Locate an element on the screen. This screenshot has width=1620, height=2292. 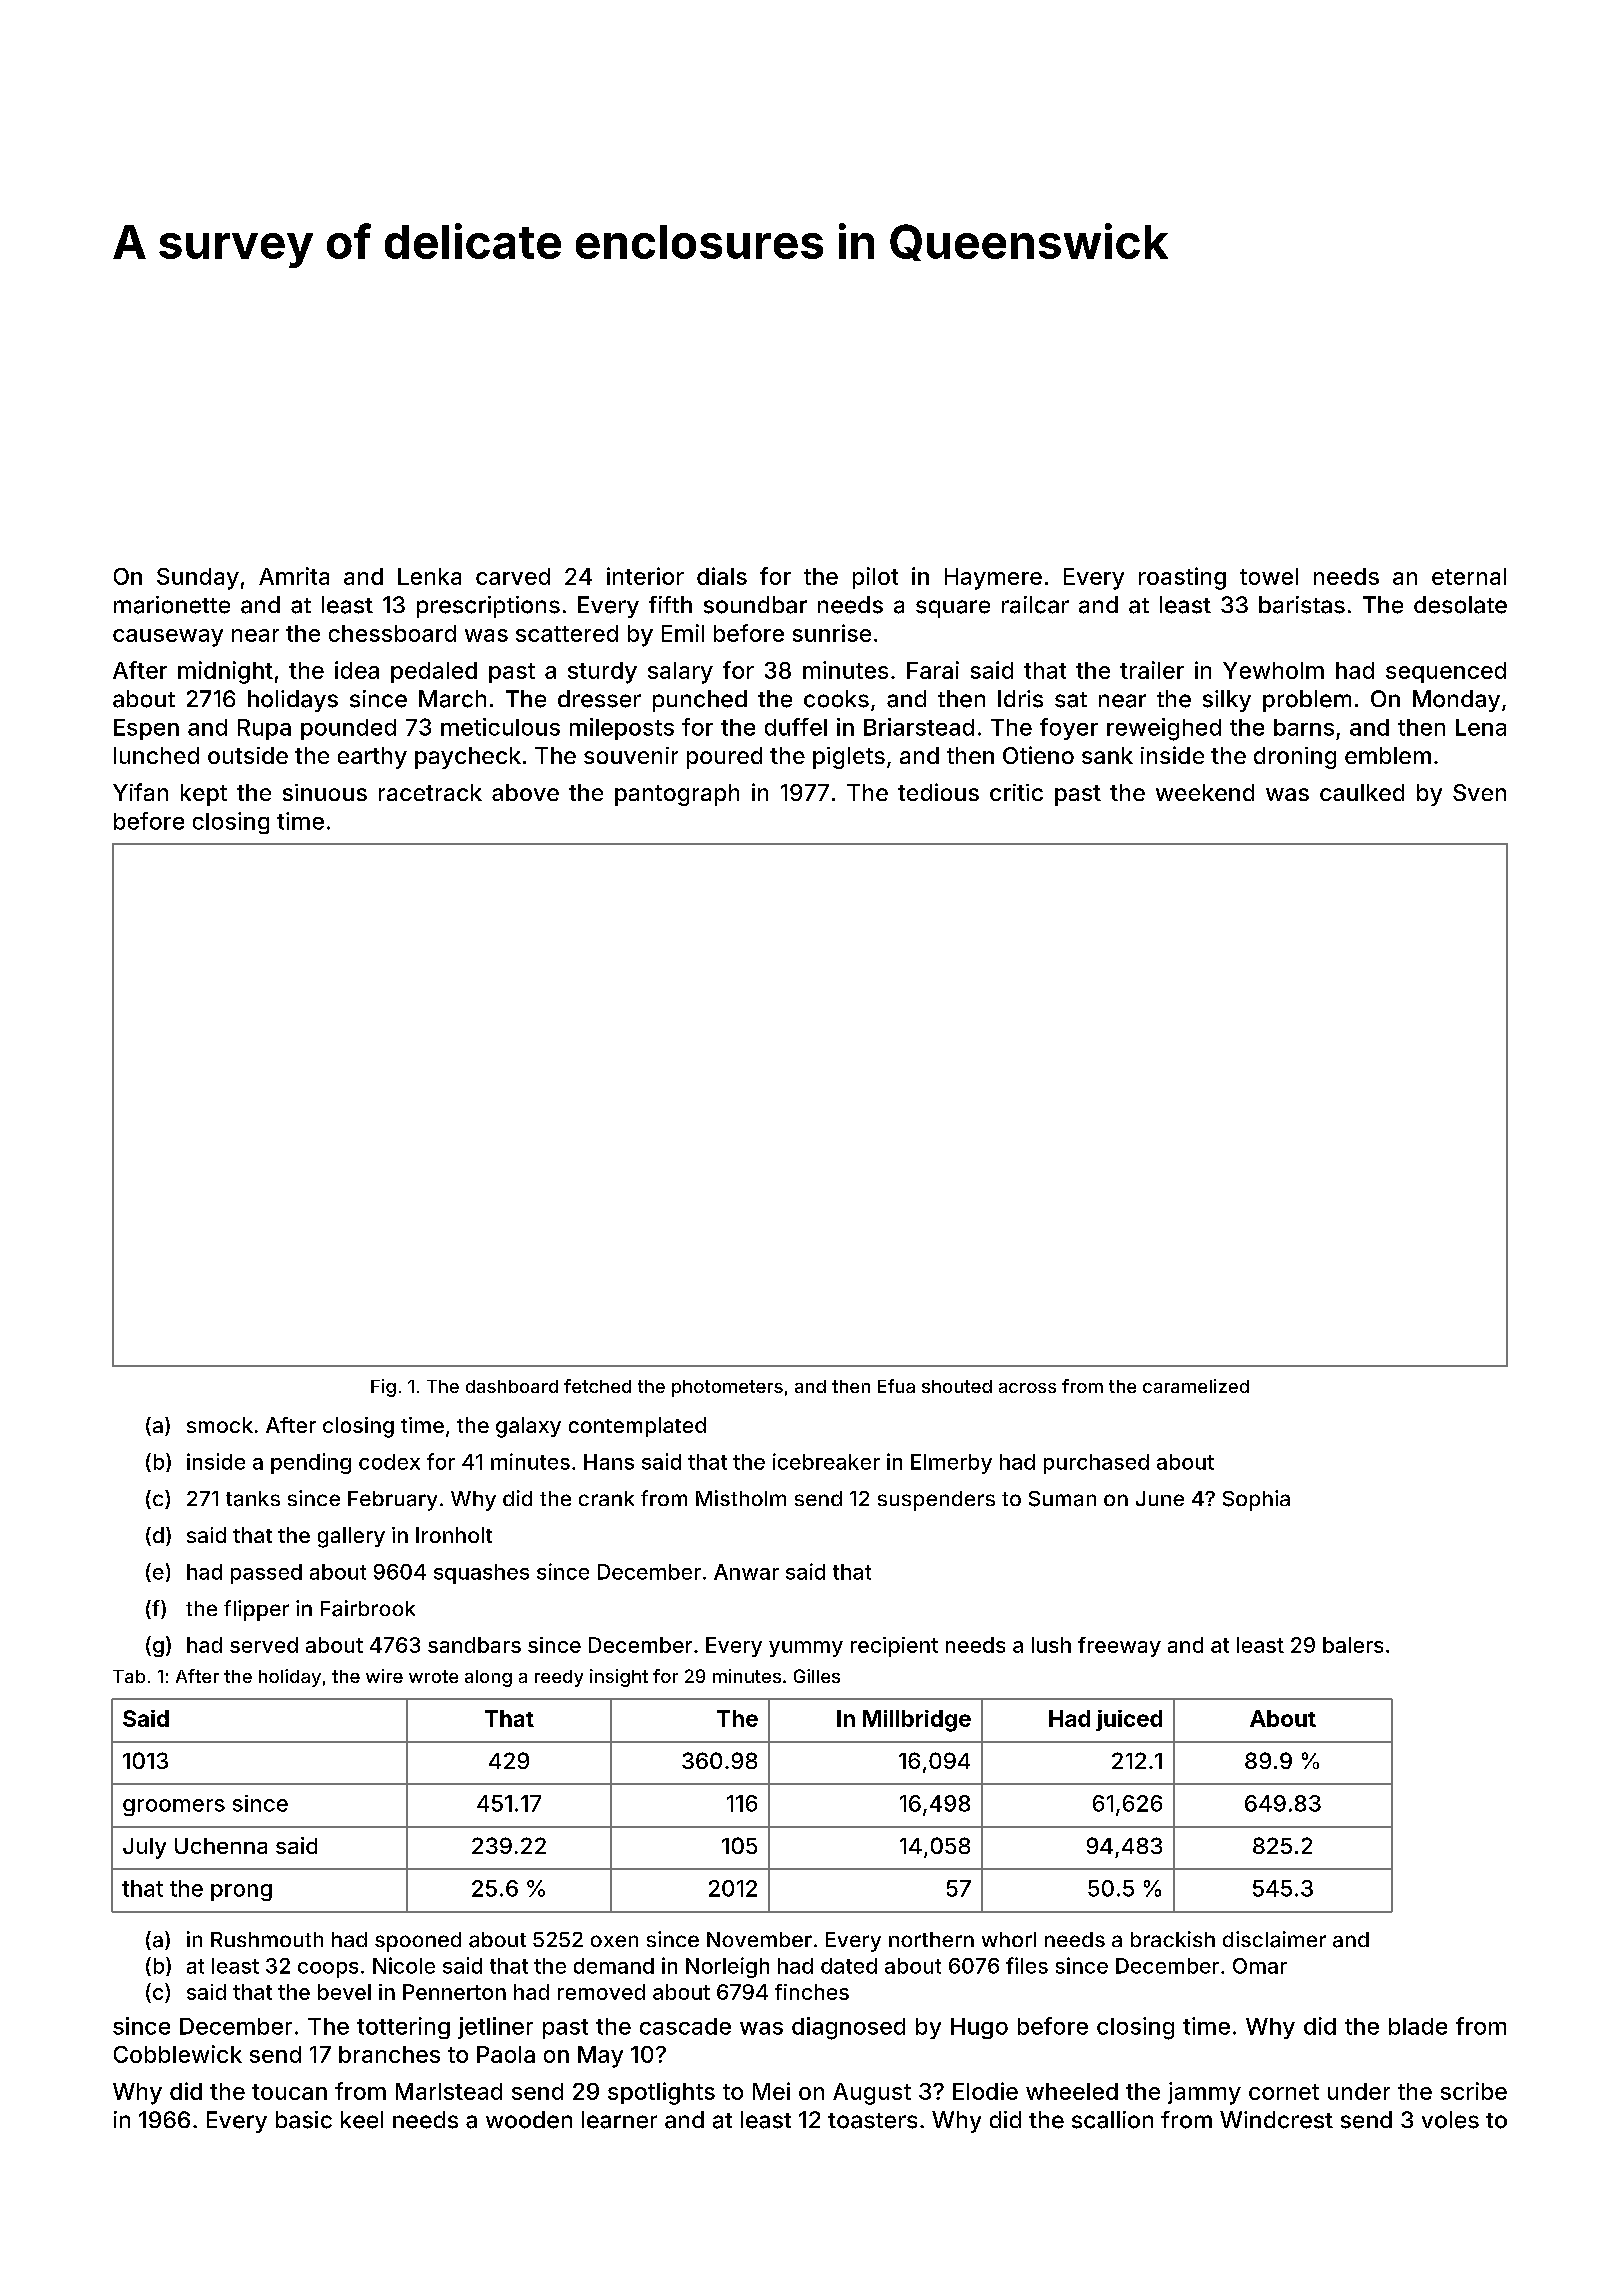
sinuous is located at coordinates (325, 792).
